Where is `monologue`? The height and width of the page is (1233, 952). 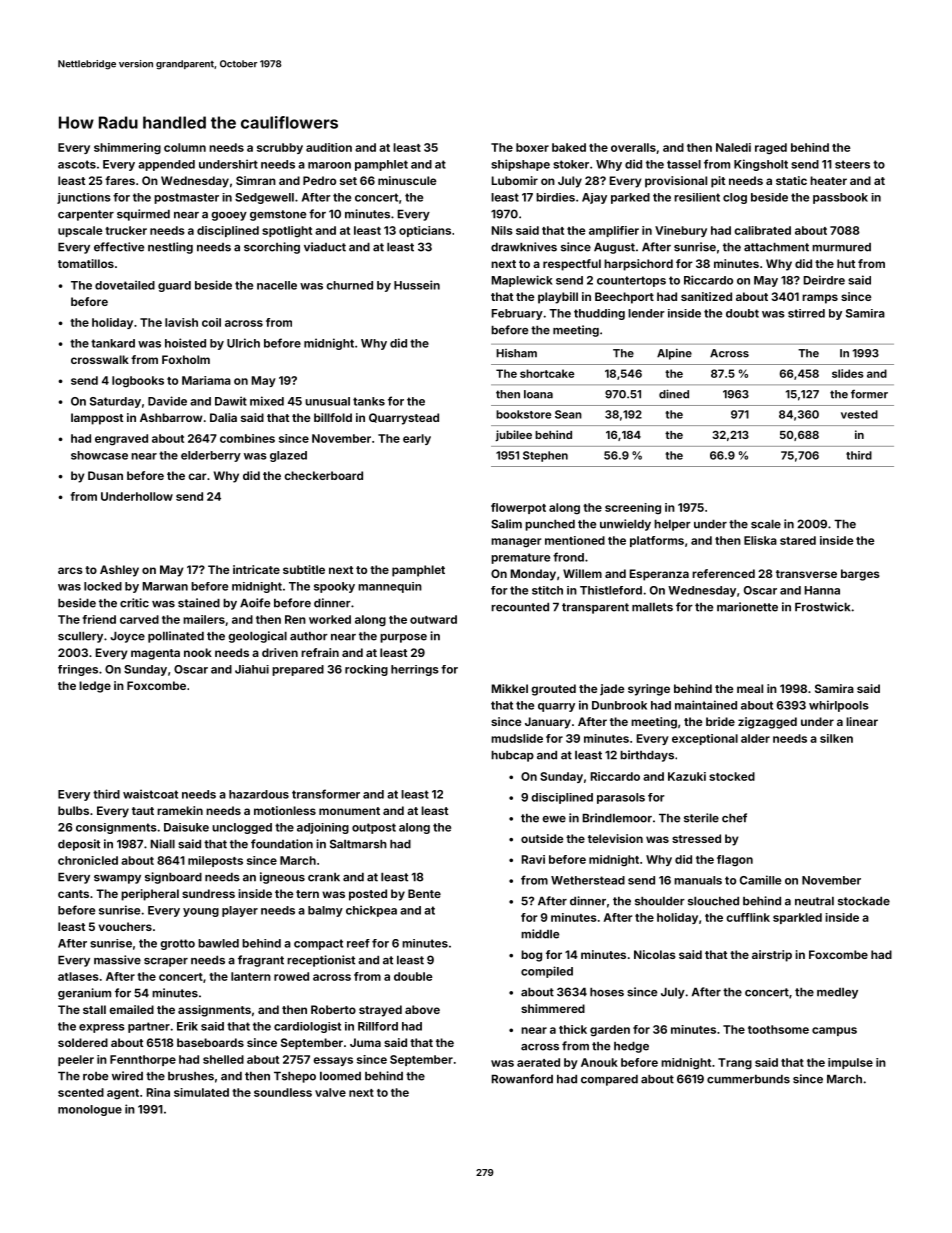 monologue is located at coordinates (90, 1110).
